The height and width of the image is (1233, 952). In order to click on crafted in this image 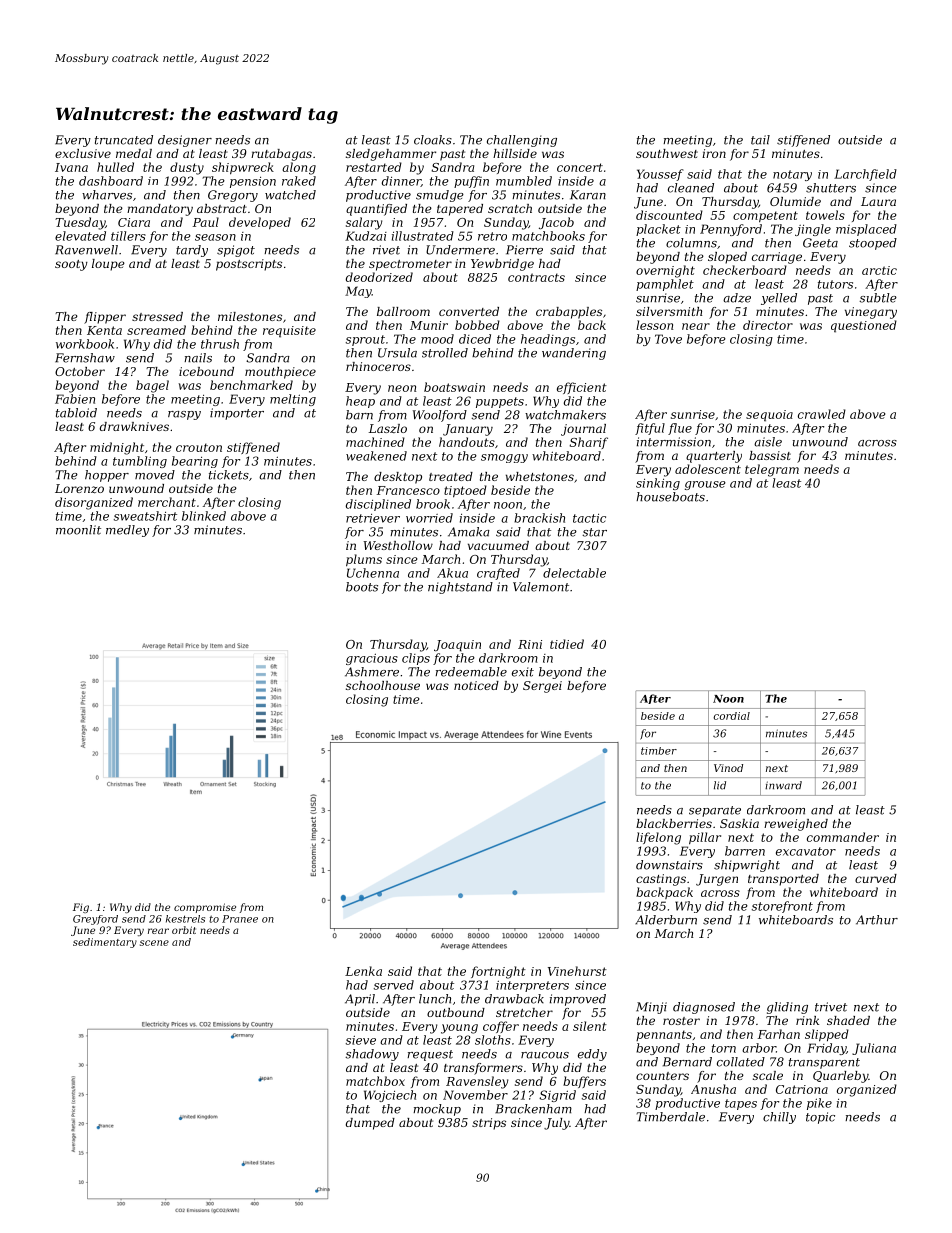, I will do `click(498, 574)`.
